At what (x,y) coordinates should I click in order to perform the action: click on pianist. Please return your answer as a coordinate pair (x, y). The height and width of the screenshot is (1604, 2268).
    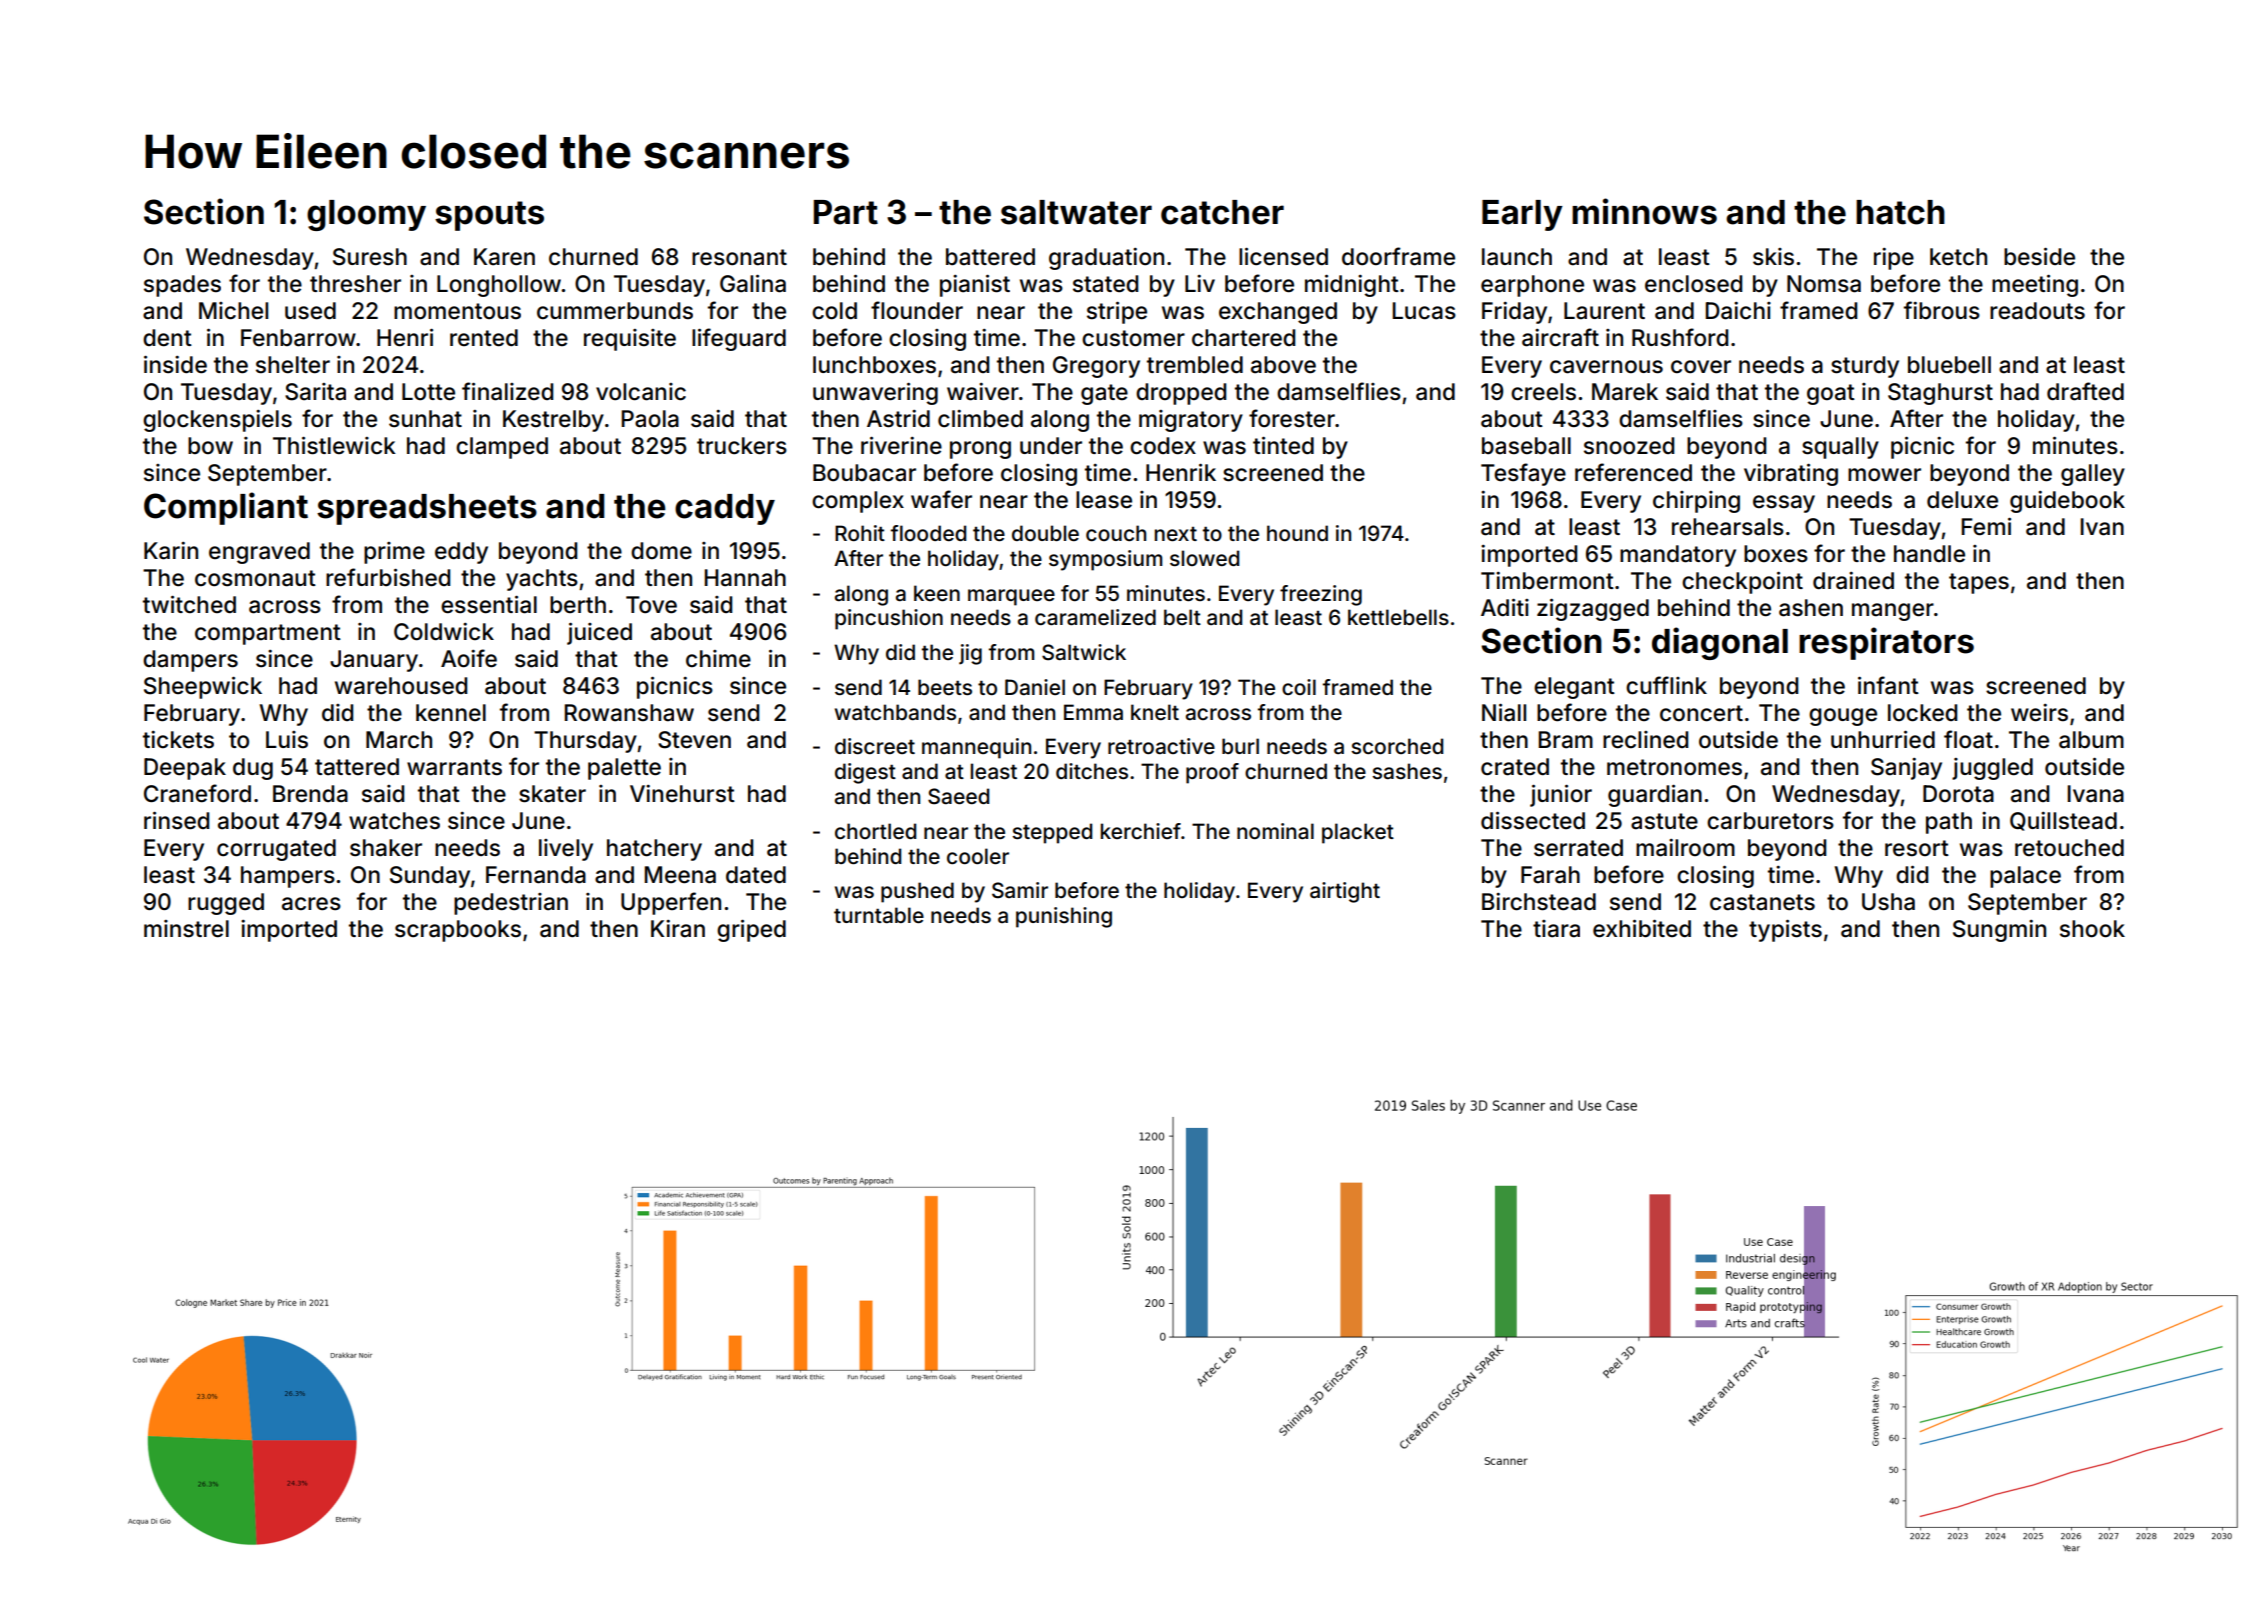
    Looking at the image, I should click on (975, 285).
